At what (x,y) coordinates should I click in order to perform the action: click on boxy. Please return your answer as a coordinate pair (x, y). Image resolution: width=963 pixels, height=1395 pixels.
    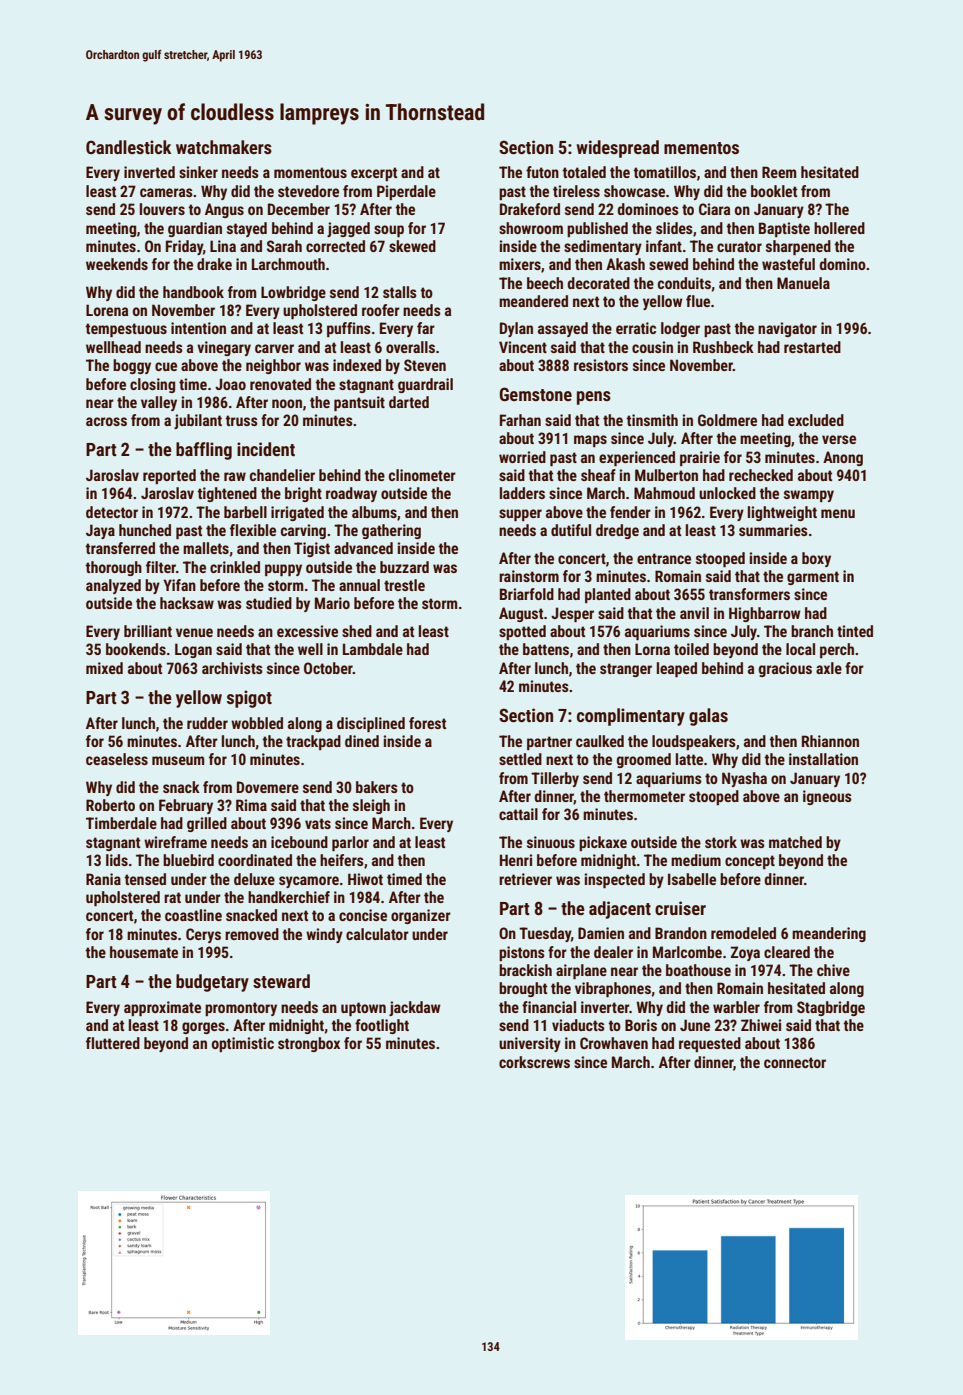
    Looking at the image, I should click on (816, 559).
